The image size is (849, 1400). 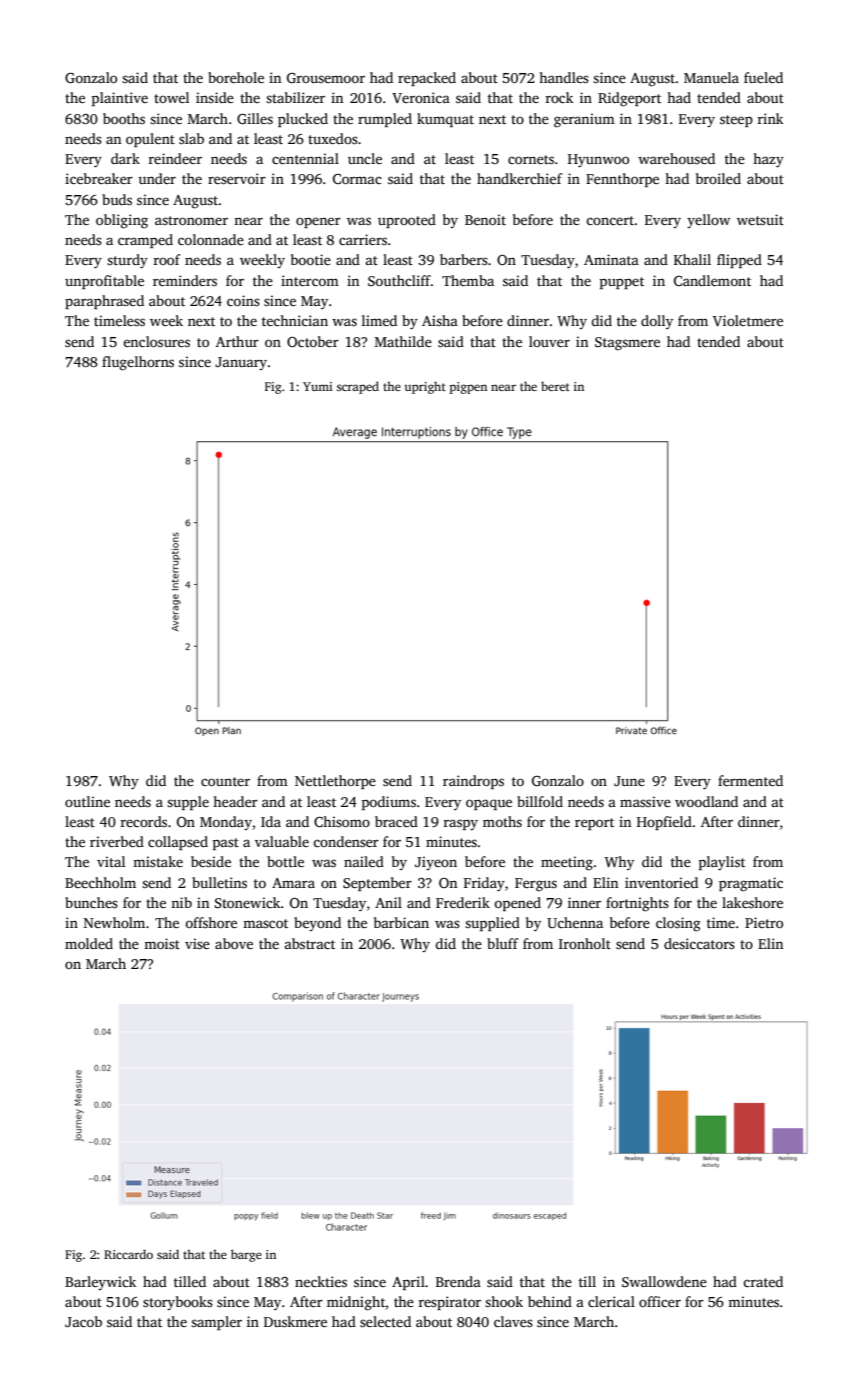 I want to click on barge, so click(x=246, y=1255).
